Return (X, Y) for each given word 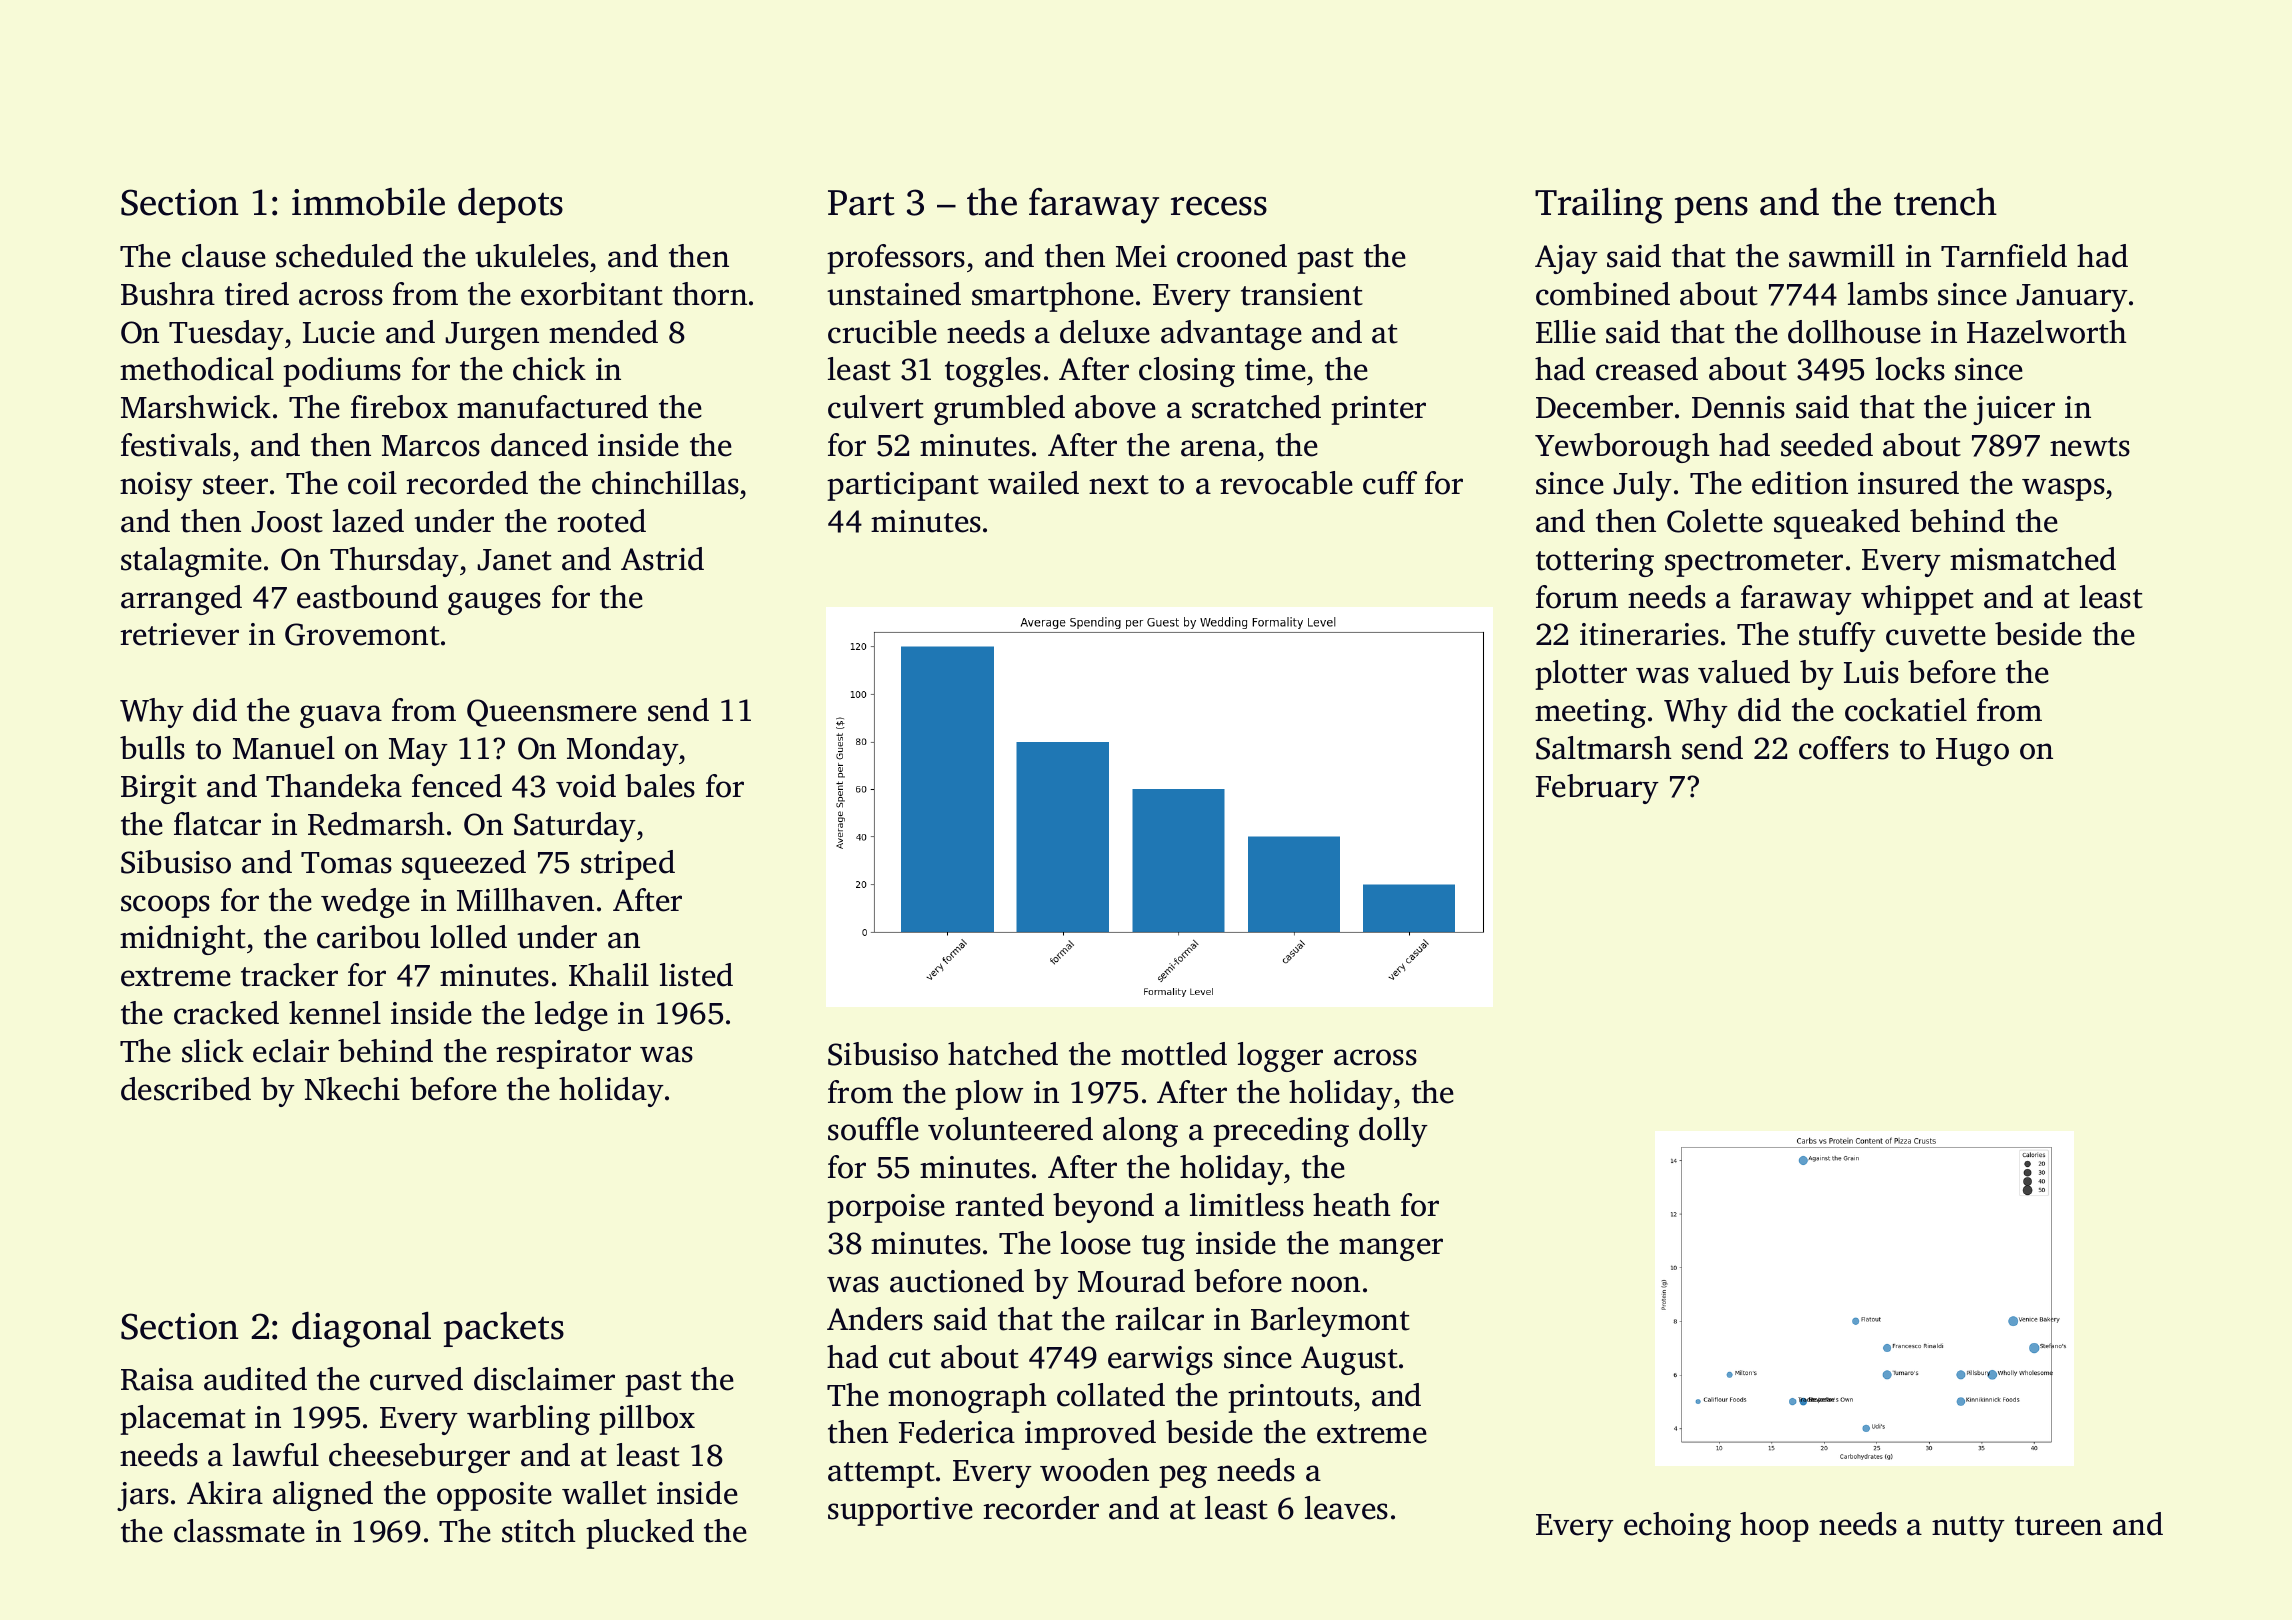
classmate (239, 1531)
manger (1391, 1249)
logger (1280, 1057)
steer (235, 485)
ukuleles (532, 256)
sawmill (1842, 256)
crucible (882, 332)
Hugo (1972, 752)
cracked (226, 1013)
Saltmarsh (1604, 748)
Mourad (1131, 1281)
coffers (1844, 748)
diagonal (361, 1330)
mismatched (2033, 559)
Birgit (159, 789)
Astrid (662, 559)
